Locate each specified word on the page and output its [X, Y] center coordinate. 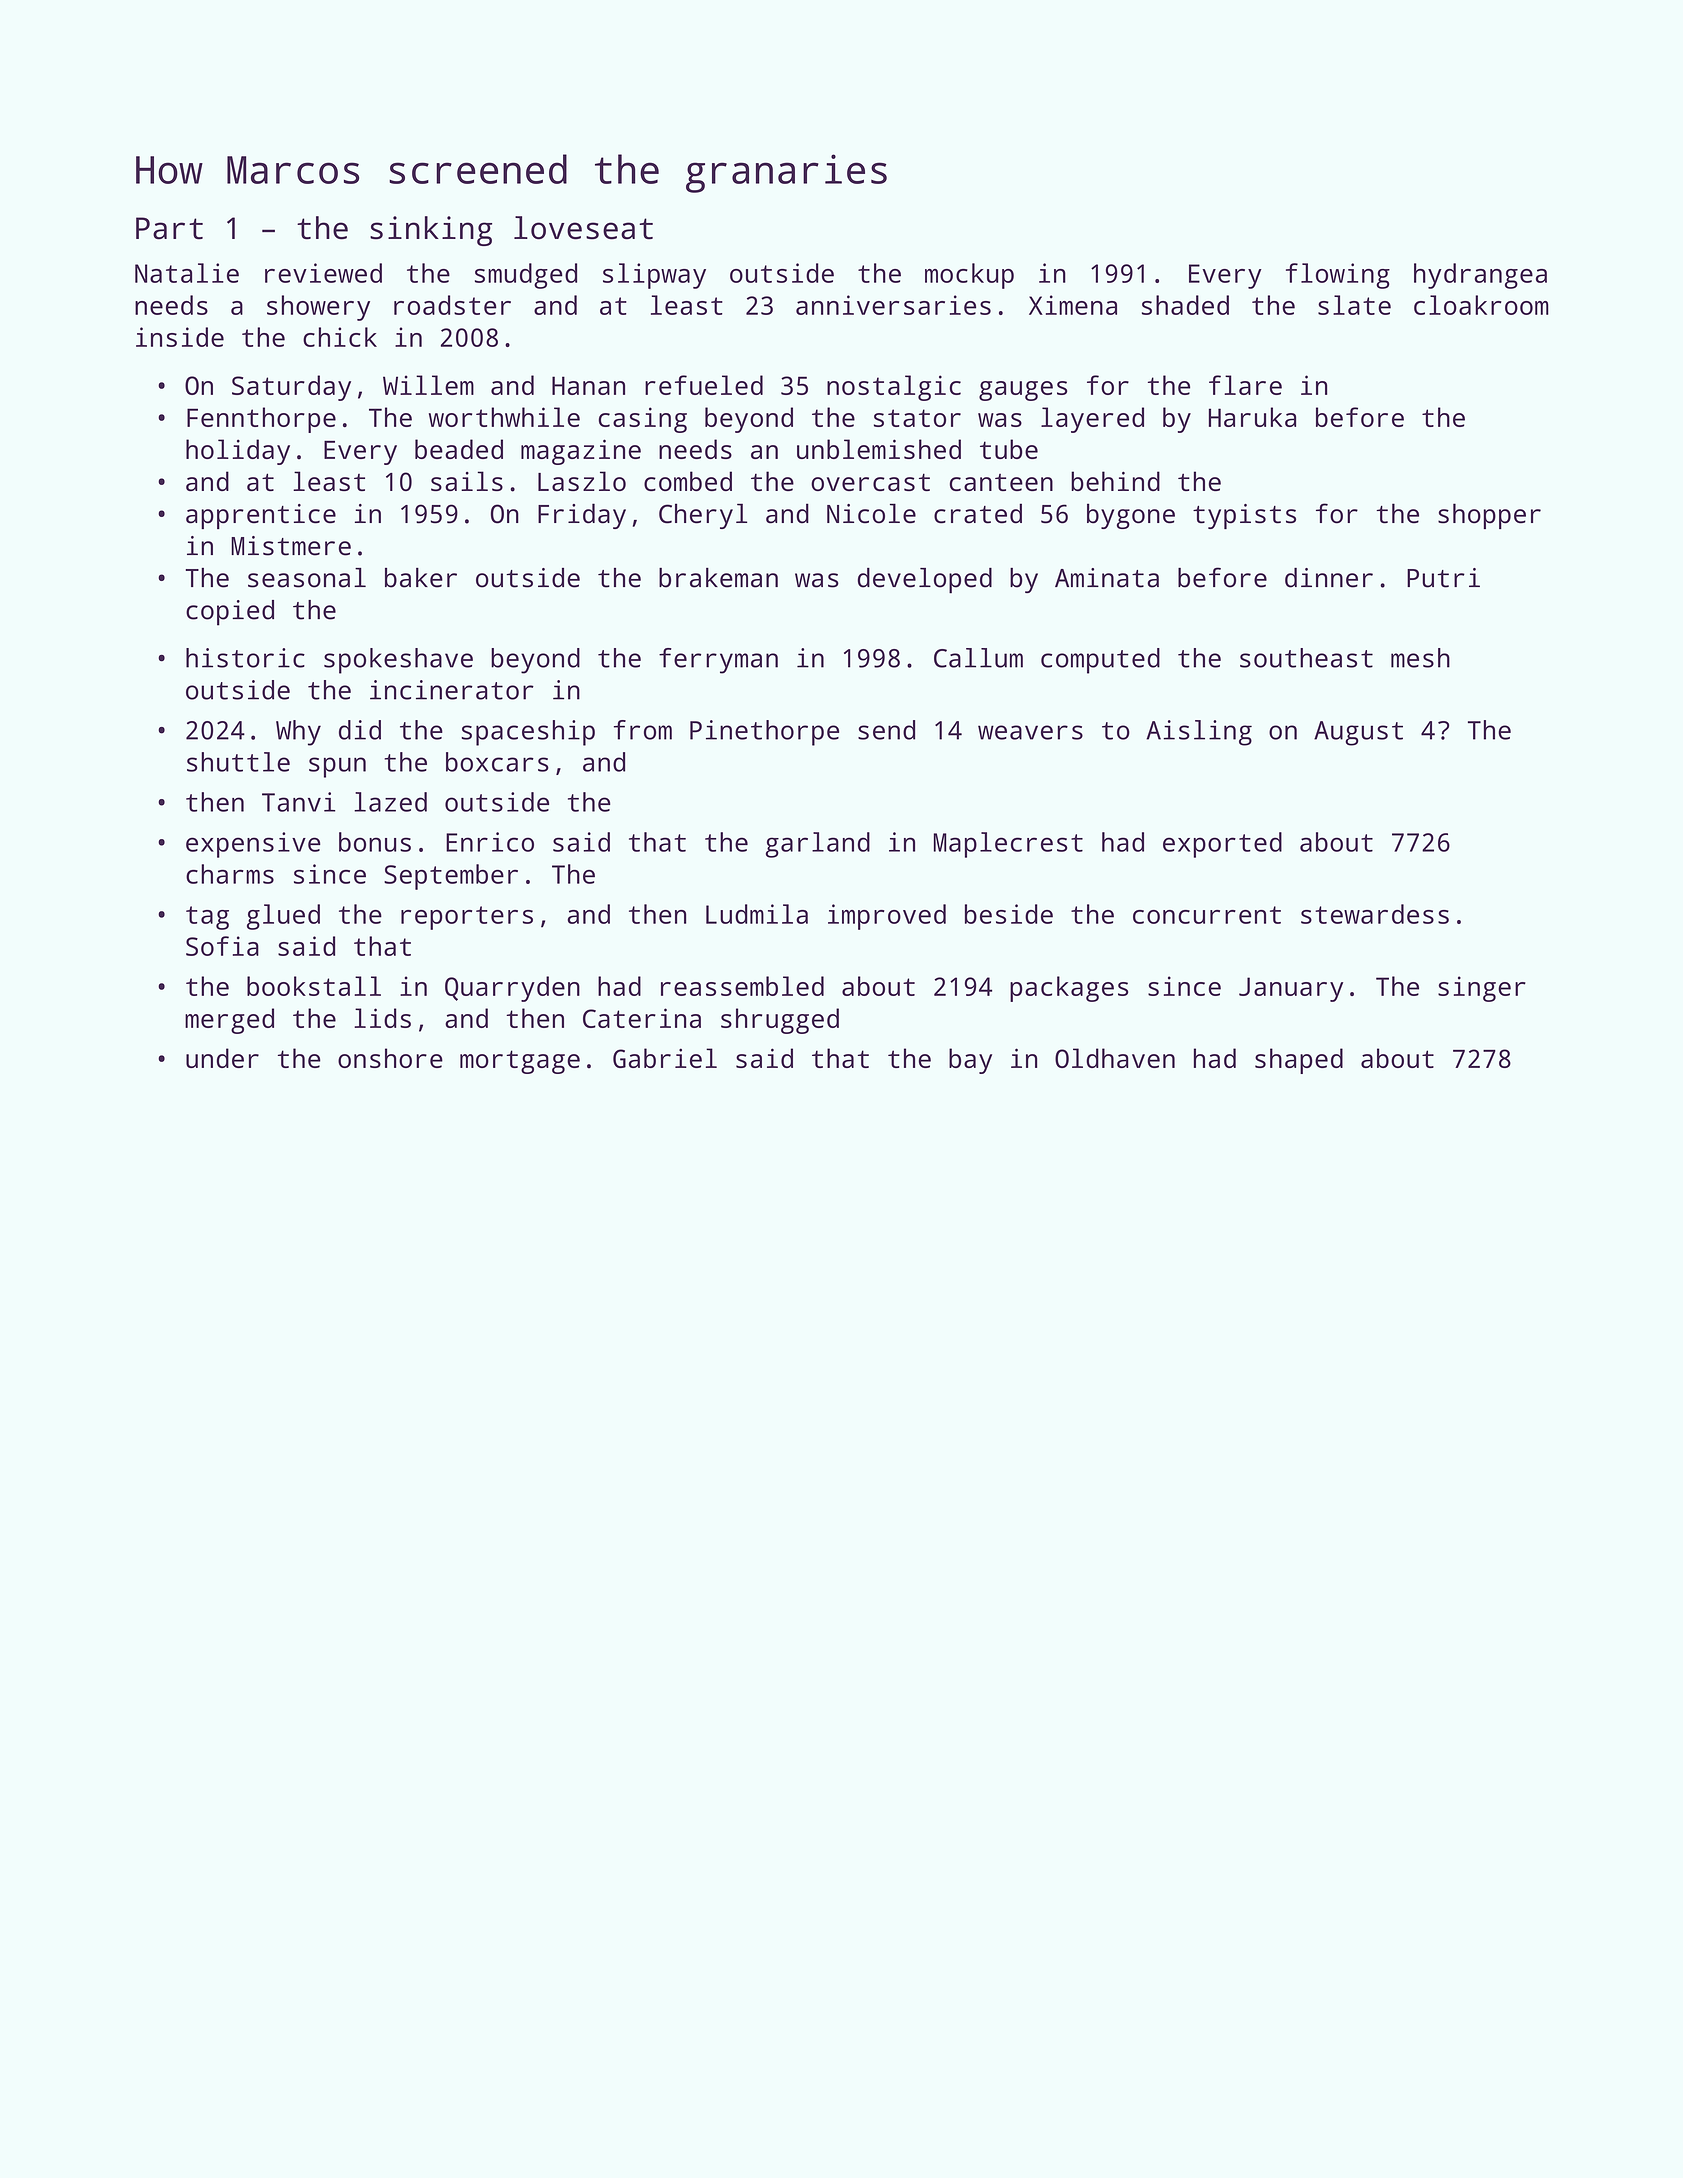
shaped [1299, 1061]
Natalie [187, 273]
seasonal [307, 578]
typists [1244, 516]
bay [970, 1061]
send [886, 730]
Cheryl [703, 516]
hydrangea [1480, 276]
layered [1092, 420]
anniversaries [893, 305]
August [1358, 733]
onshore [390, 1058]
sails [467, 481]
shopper [1489, 516]
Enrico [490, 842]
